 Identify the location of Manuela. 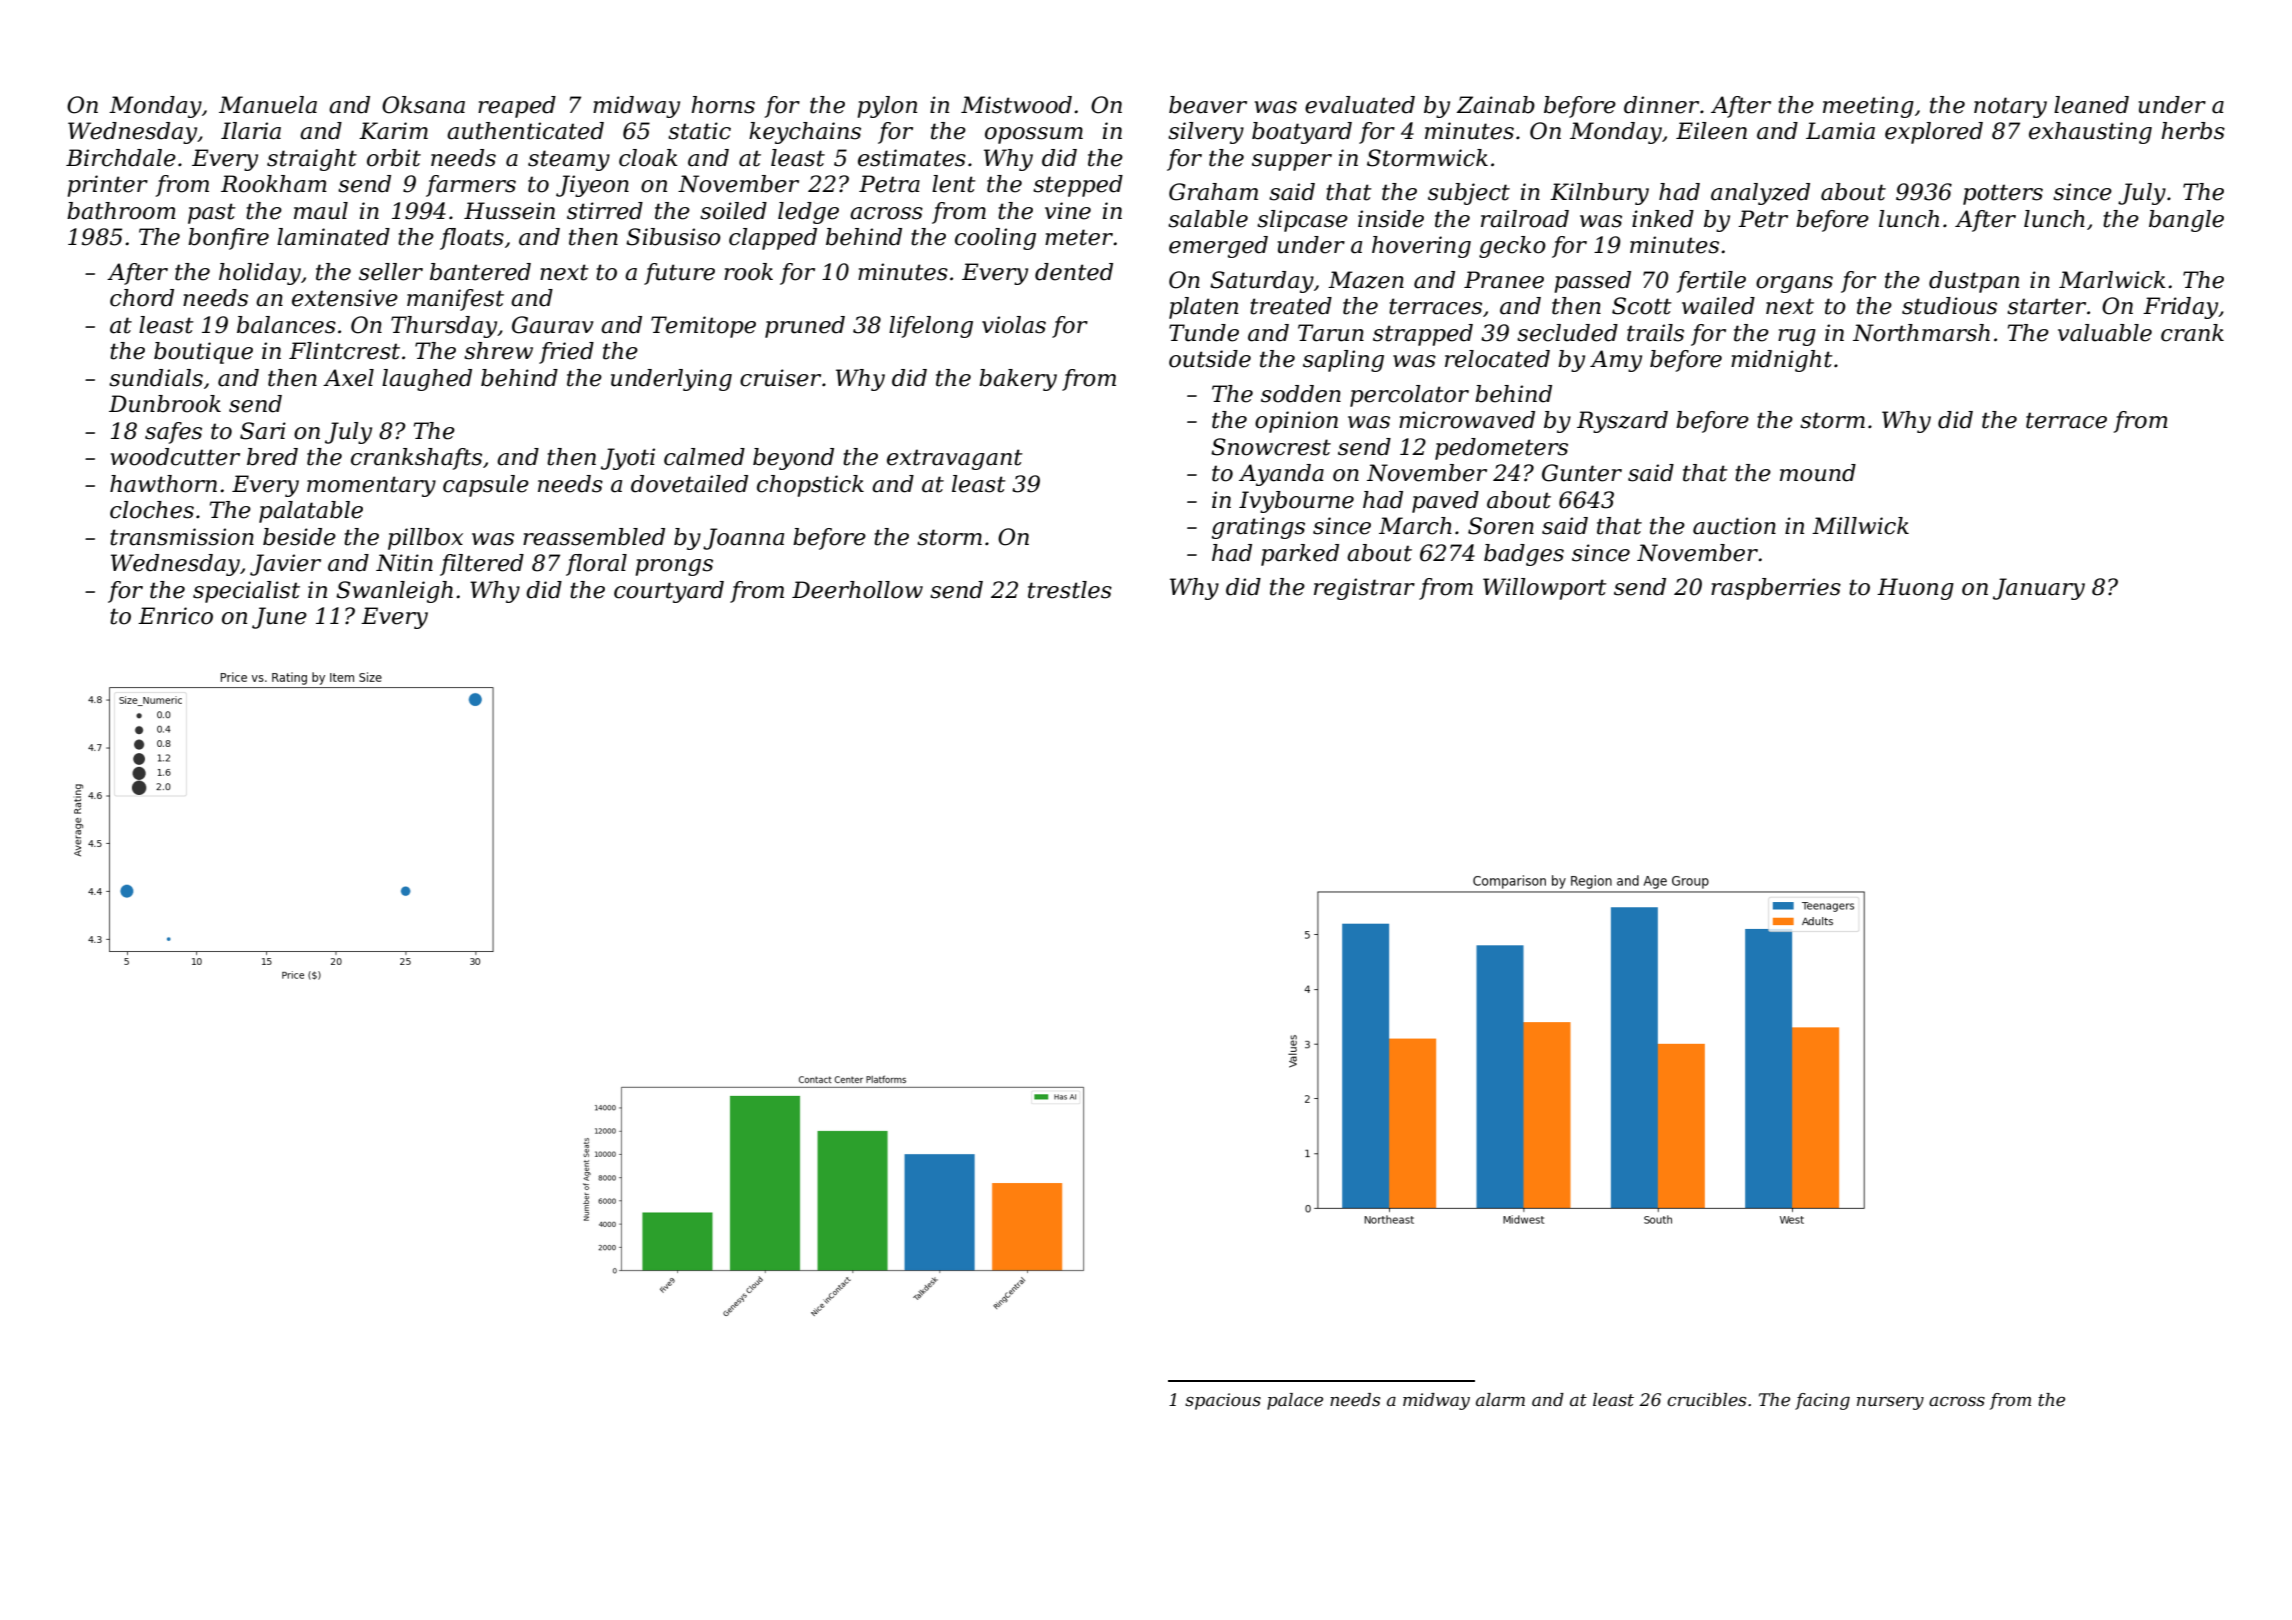
(268, 105).
